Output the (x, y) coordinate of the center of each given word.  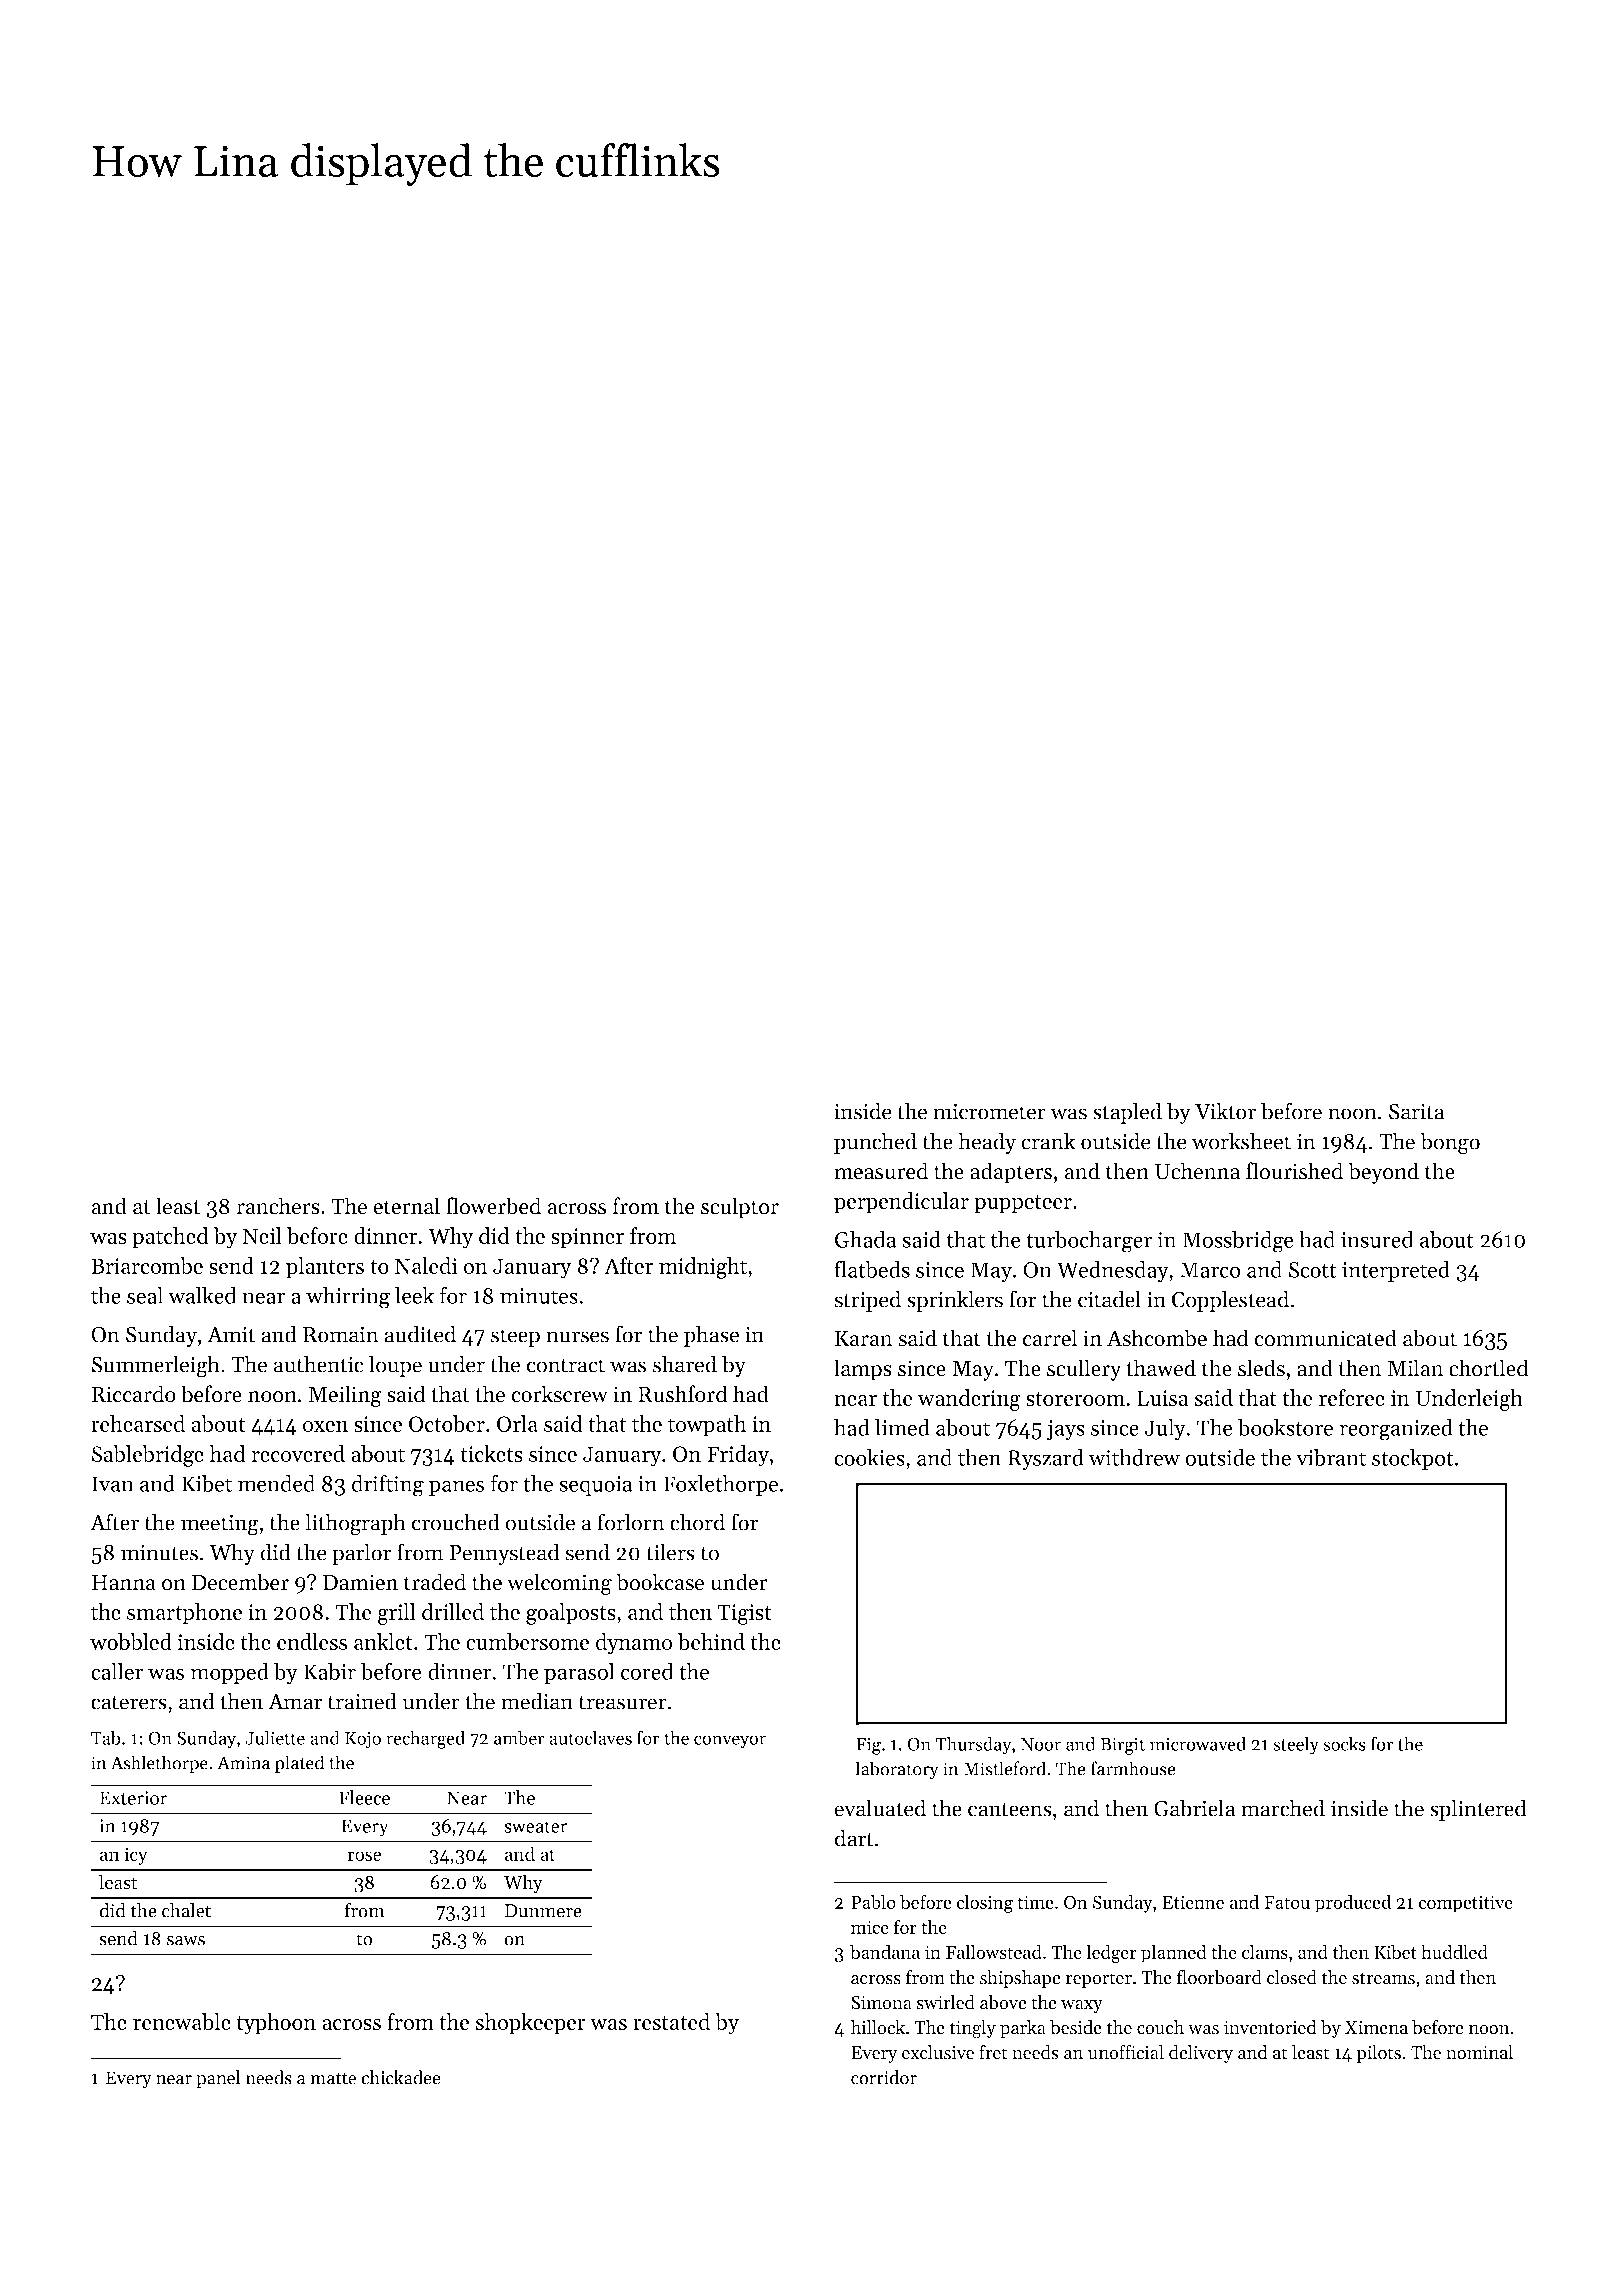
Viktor (1225, 1111)
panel (218, 2079)
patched (170, 1238)
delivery (1201, 2054)
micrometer (989, 1112)
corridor (884, 2077)
